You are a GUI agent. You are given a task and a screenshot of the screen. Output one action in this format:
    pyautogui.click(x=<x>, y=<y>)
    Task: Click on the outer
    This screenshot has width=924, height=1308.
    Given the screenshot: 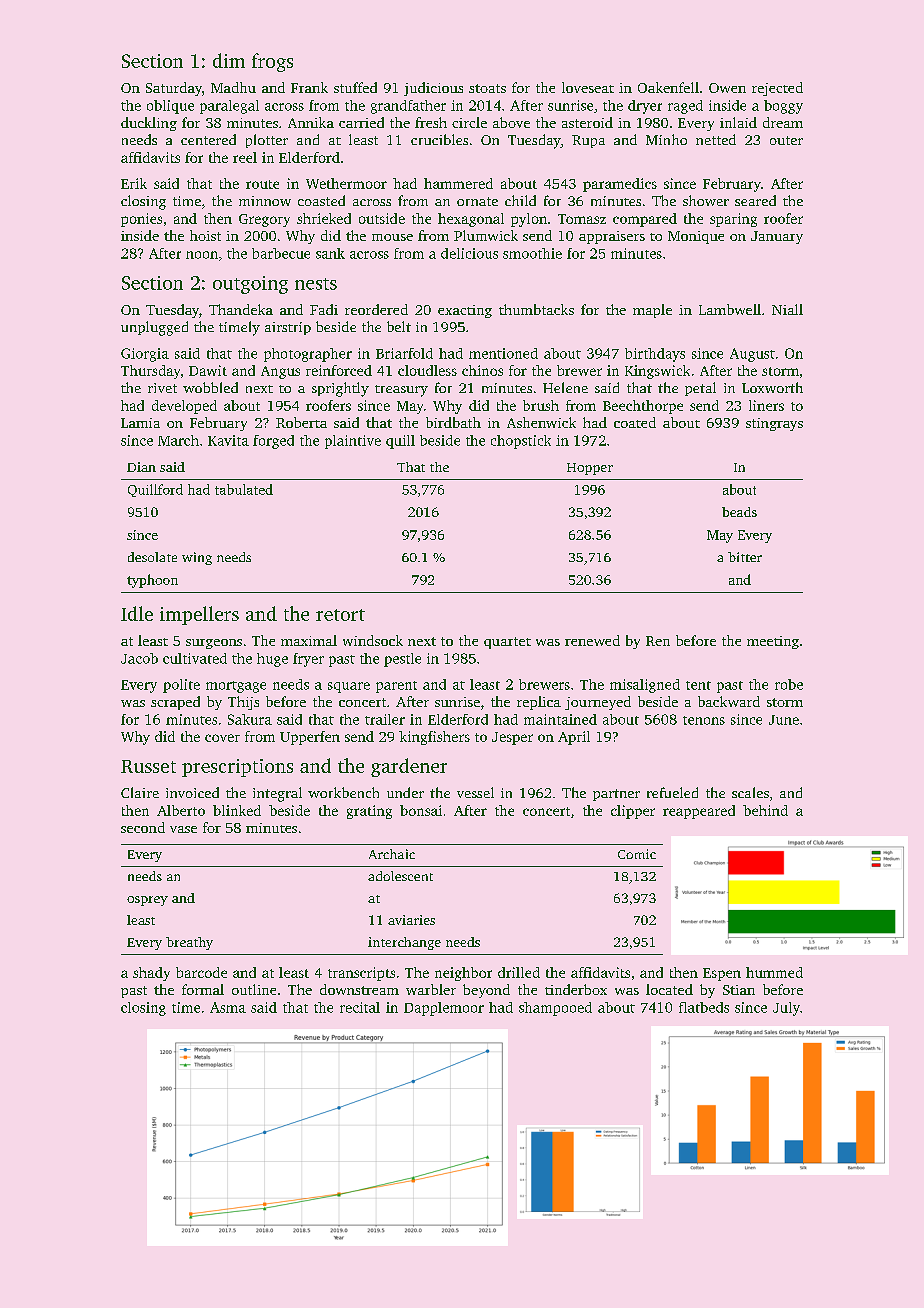 What is the action you would take?
    pyautogui.click(x=786, y=140)
